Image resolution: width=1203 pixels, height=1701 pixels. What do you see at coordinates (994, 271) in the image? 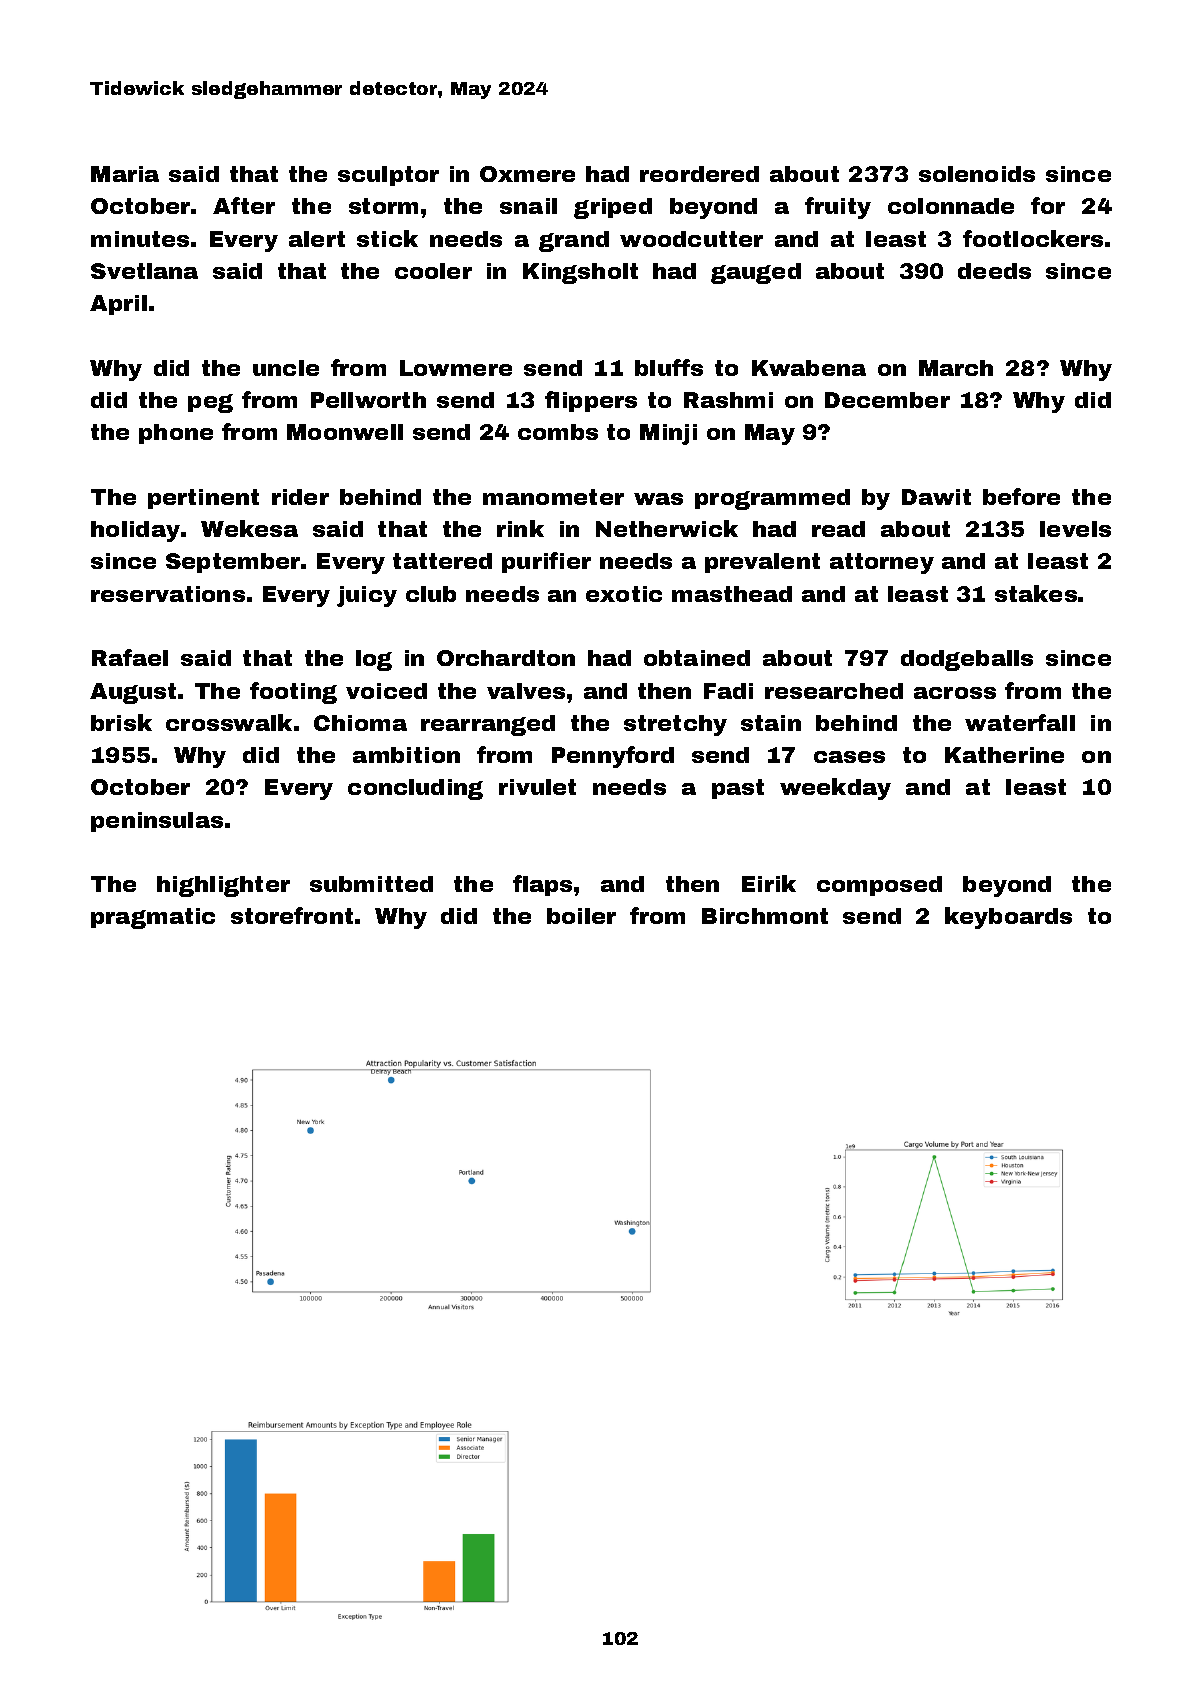
I see `deeds` at bounding box center [994, 271].
